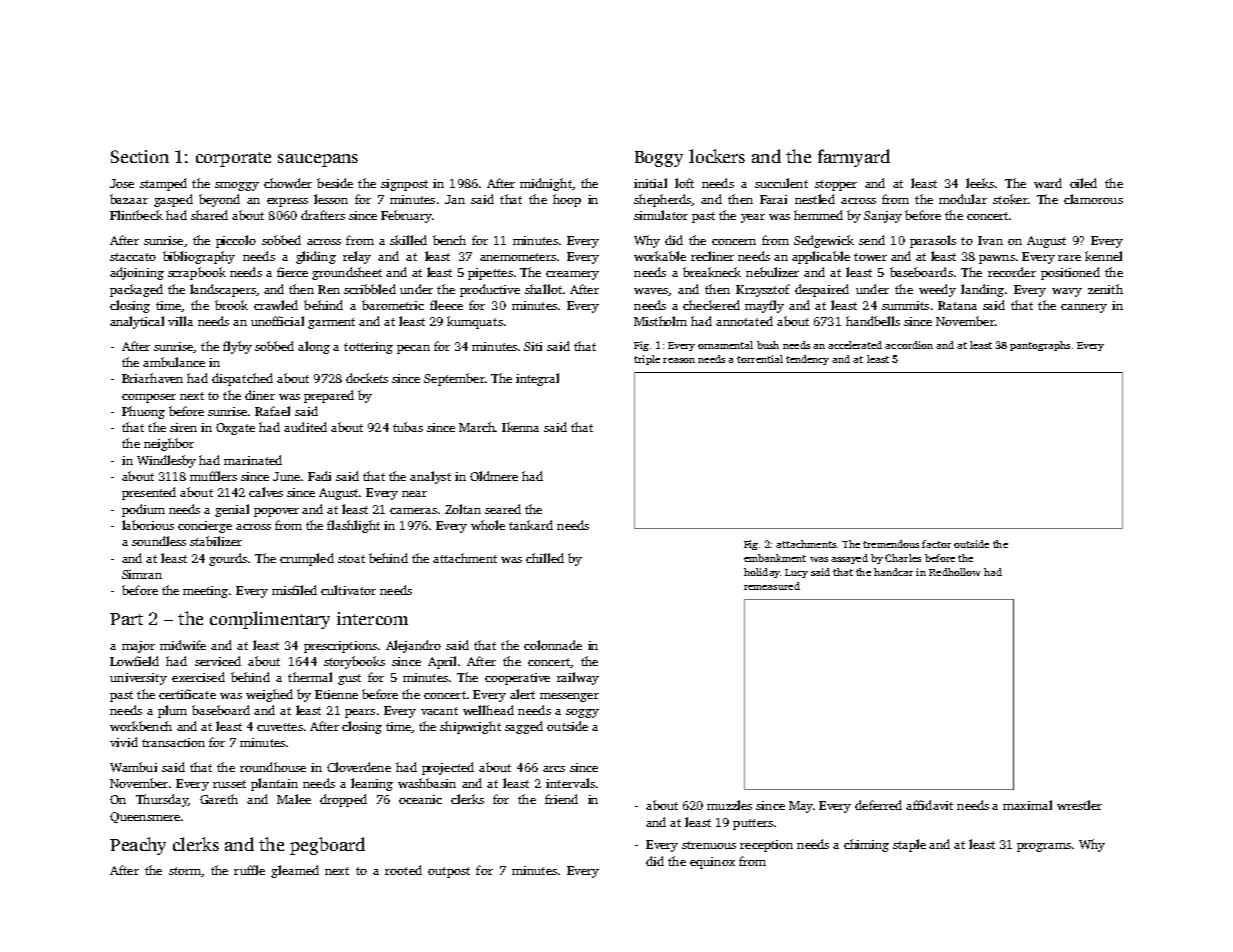  What do you see at coordinates (712, 863) in the screenshot?
I see `equinox` at bounding box center [712, 863].
